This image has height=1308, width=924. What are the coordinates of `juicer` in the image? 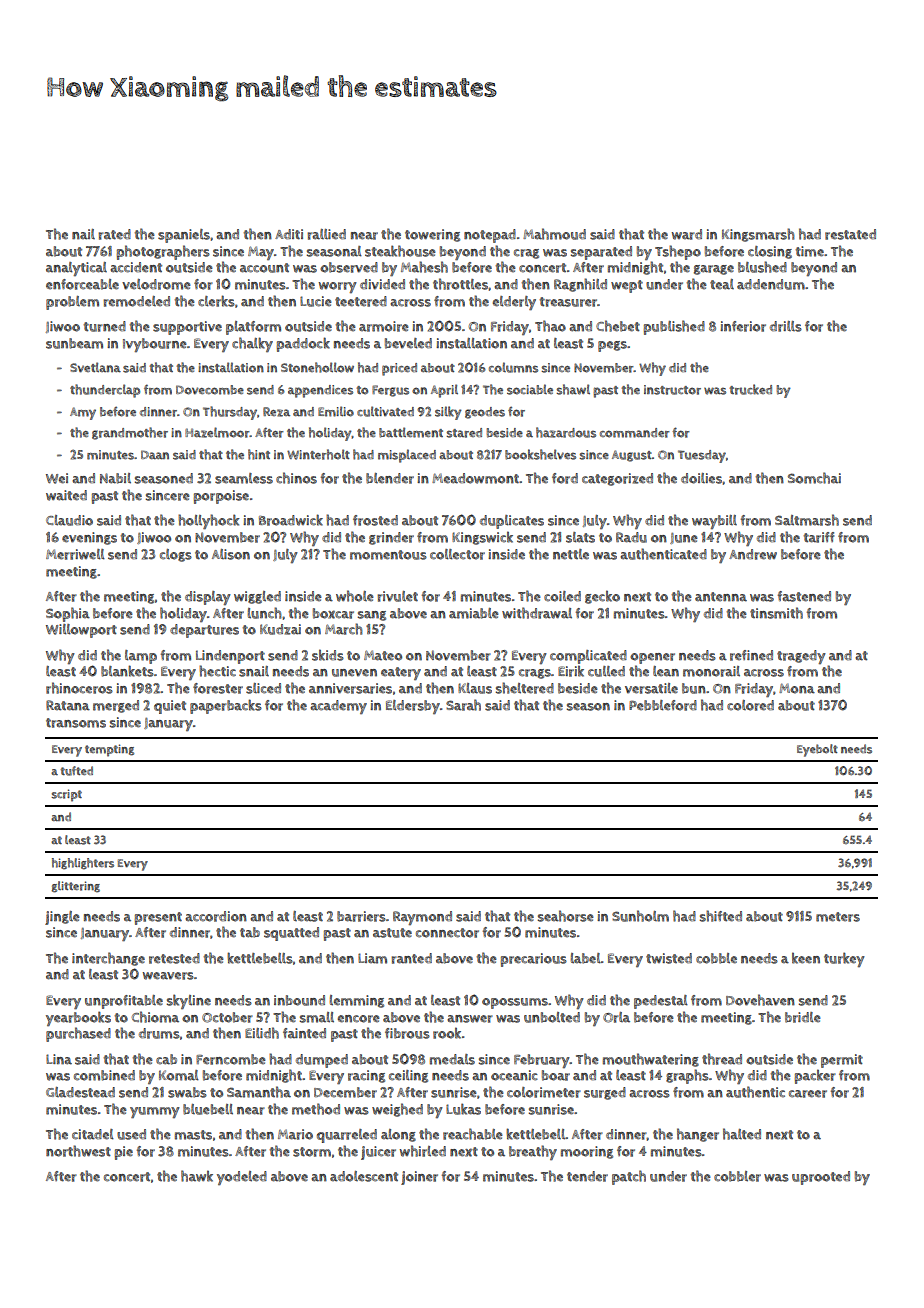 It's located at (378, 1153).
